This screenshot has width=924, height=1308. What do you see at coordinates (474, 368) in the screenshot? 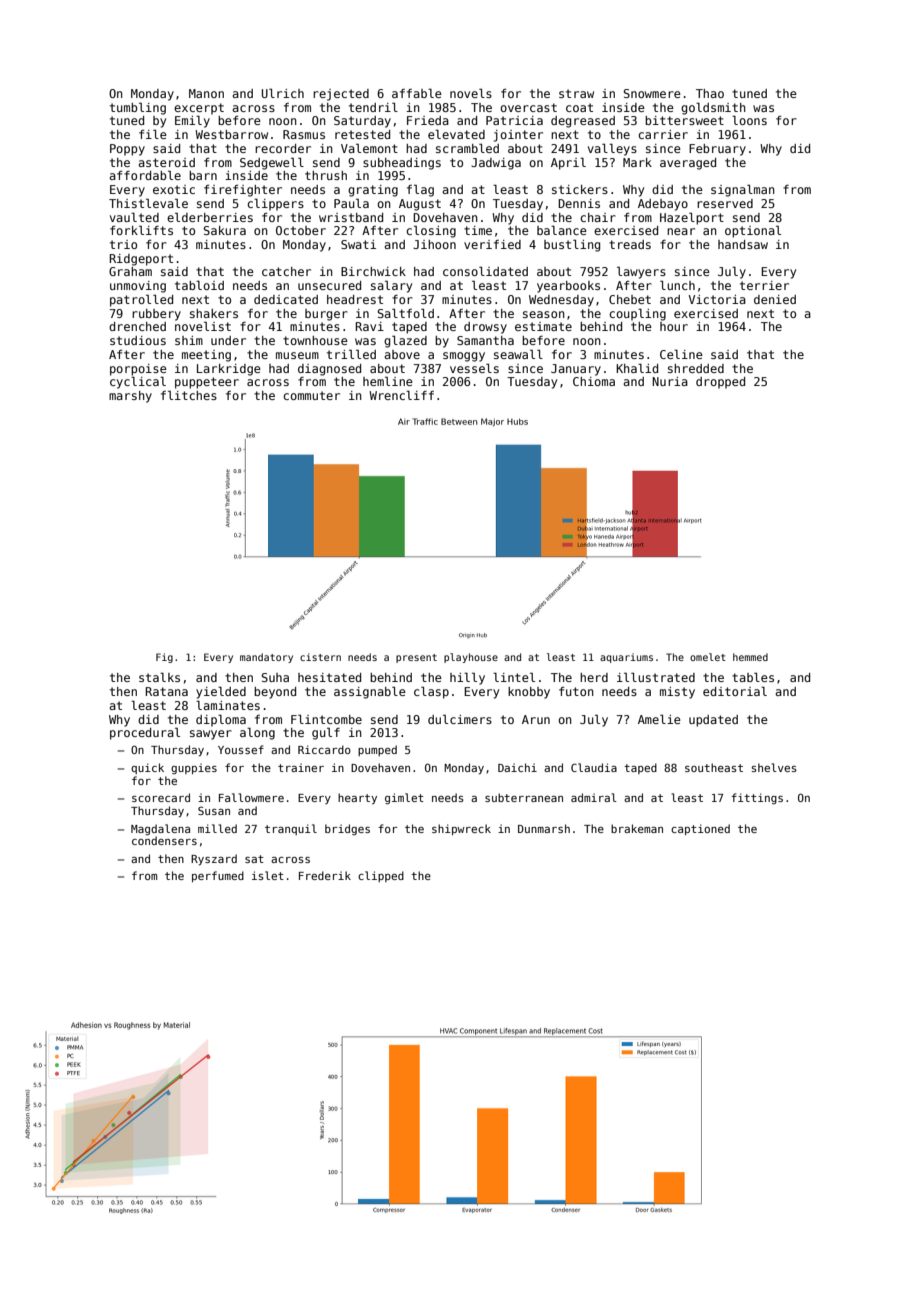
I see `vessels` at bounding box center [474, 368].
